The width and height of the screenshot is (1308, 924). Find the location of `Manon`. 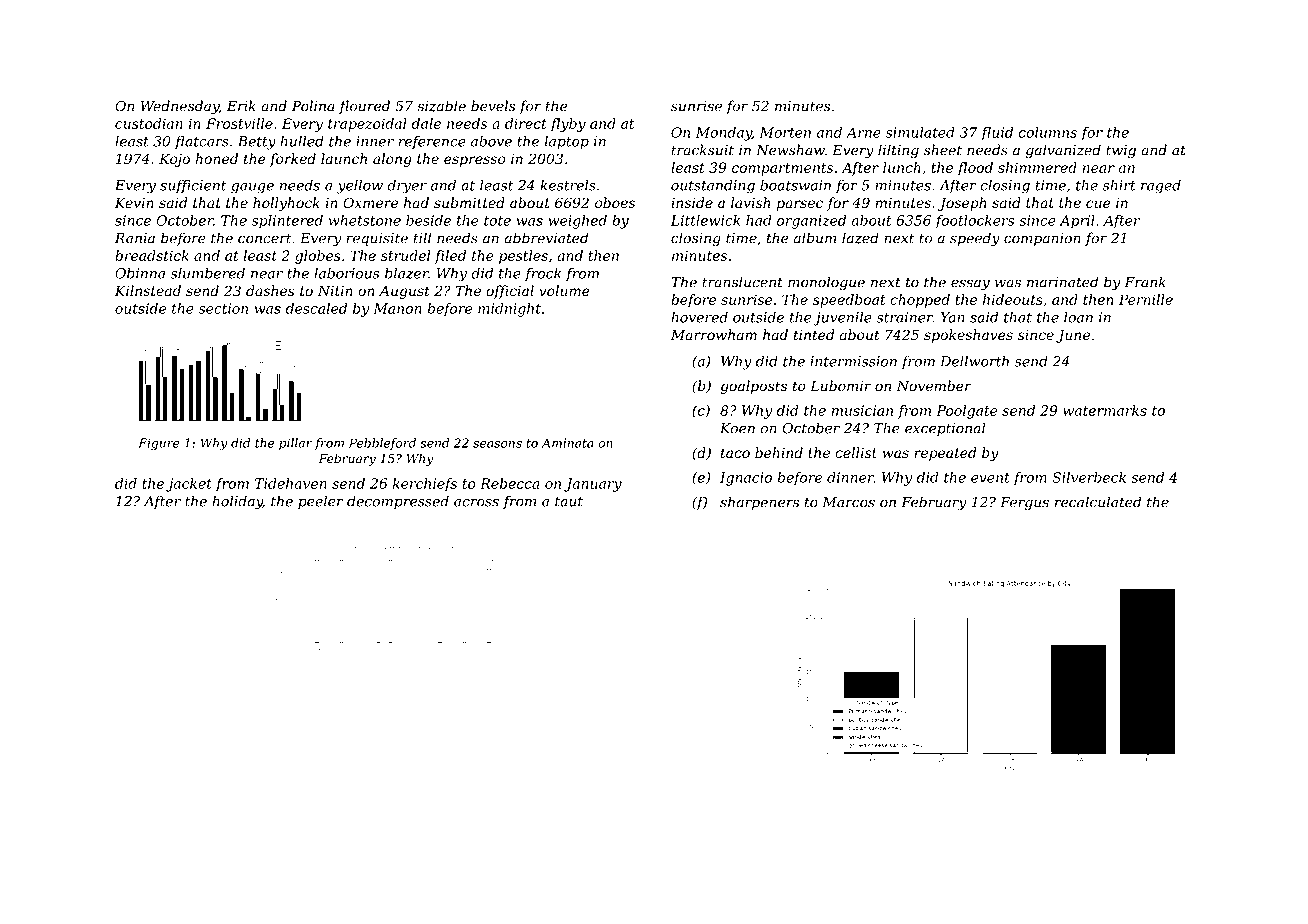

Manon is located at coordinates (397, 308).
